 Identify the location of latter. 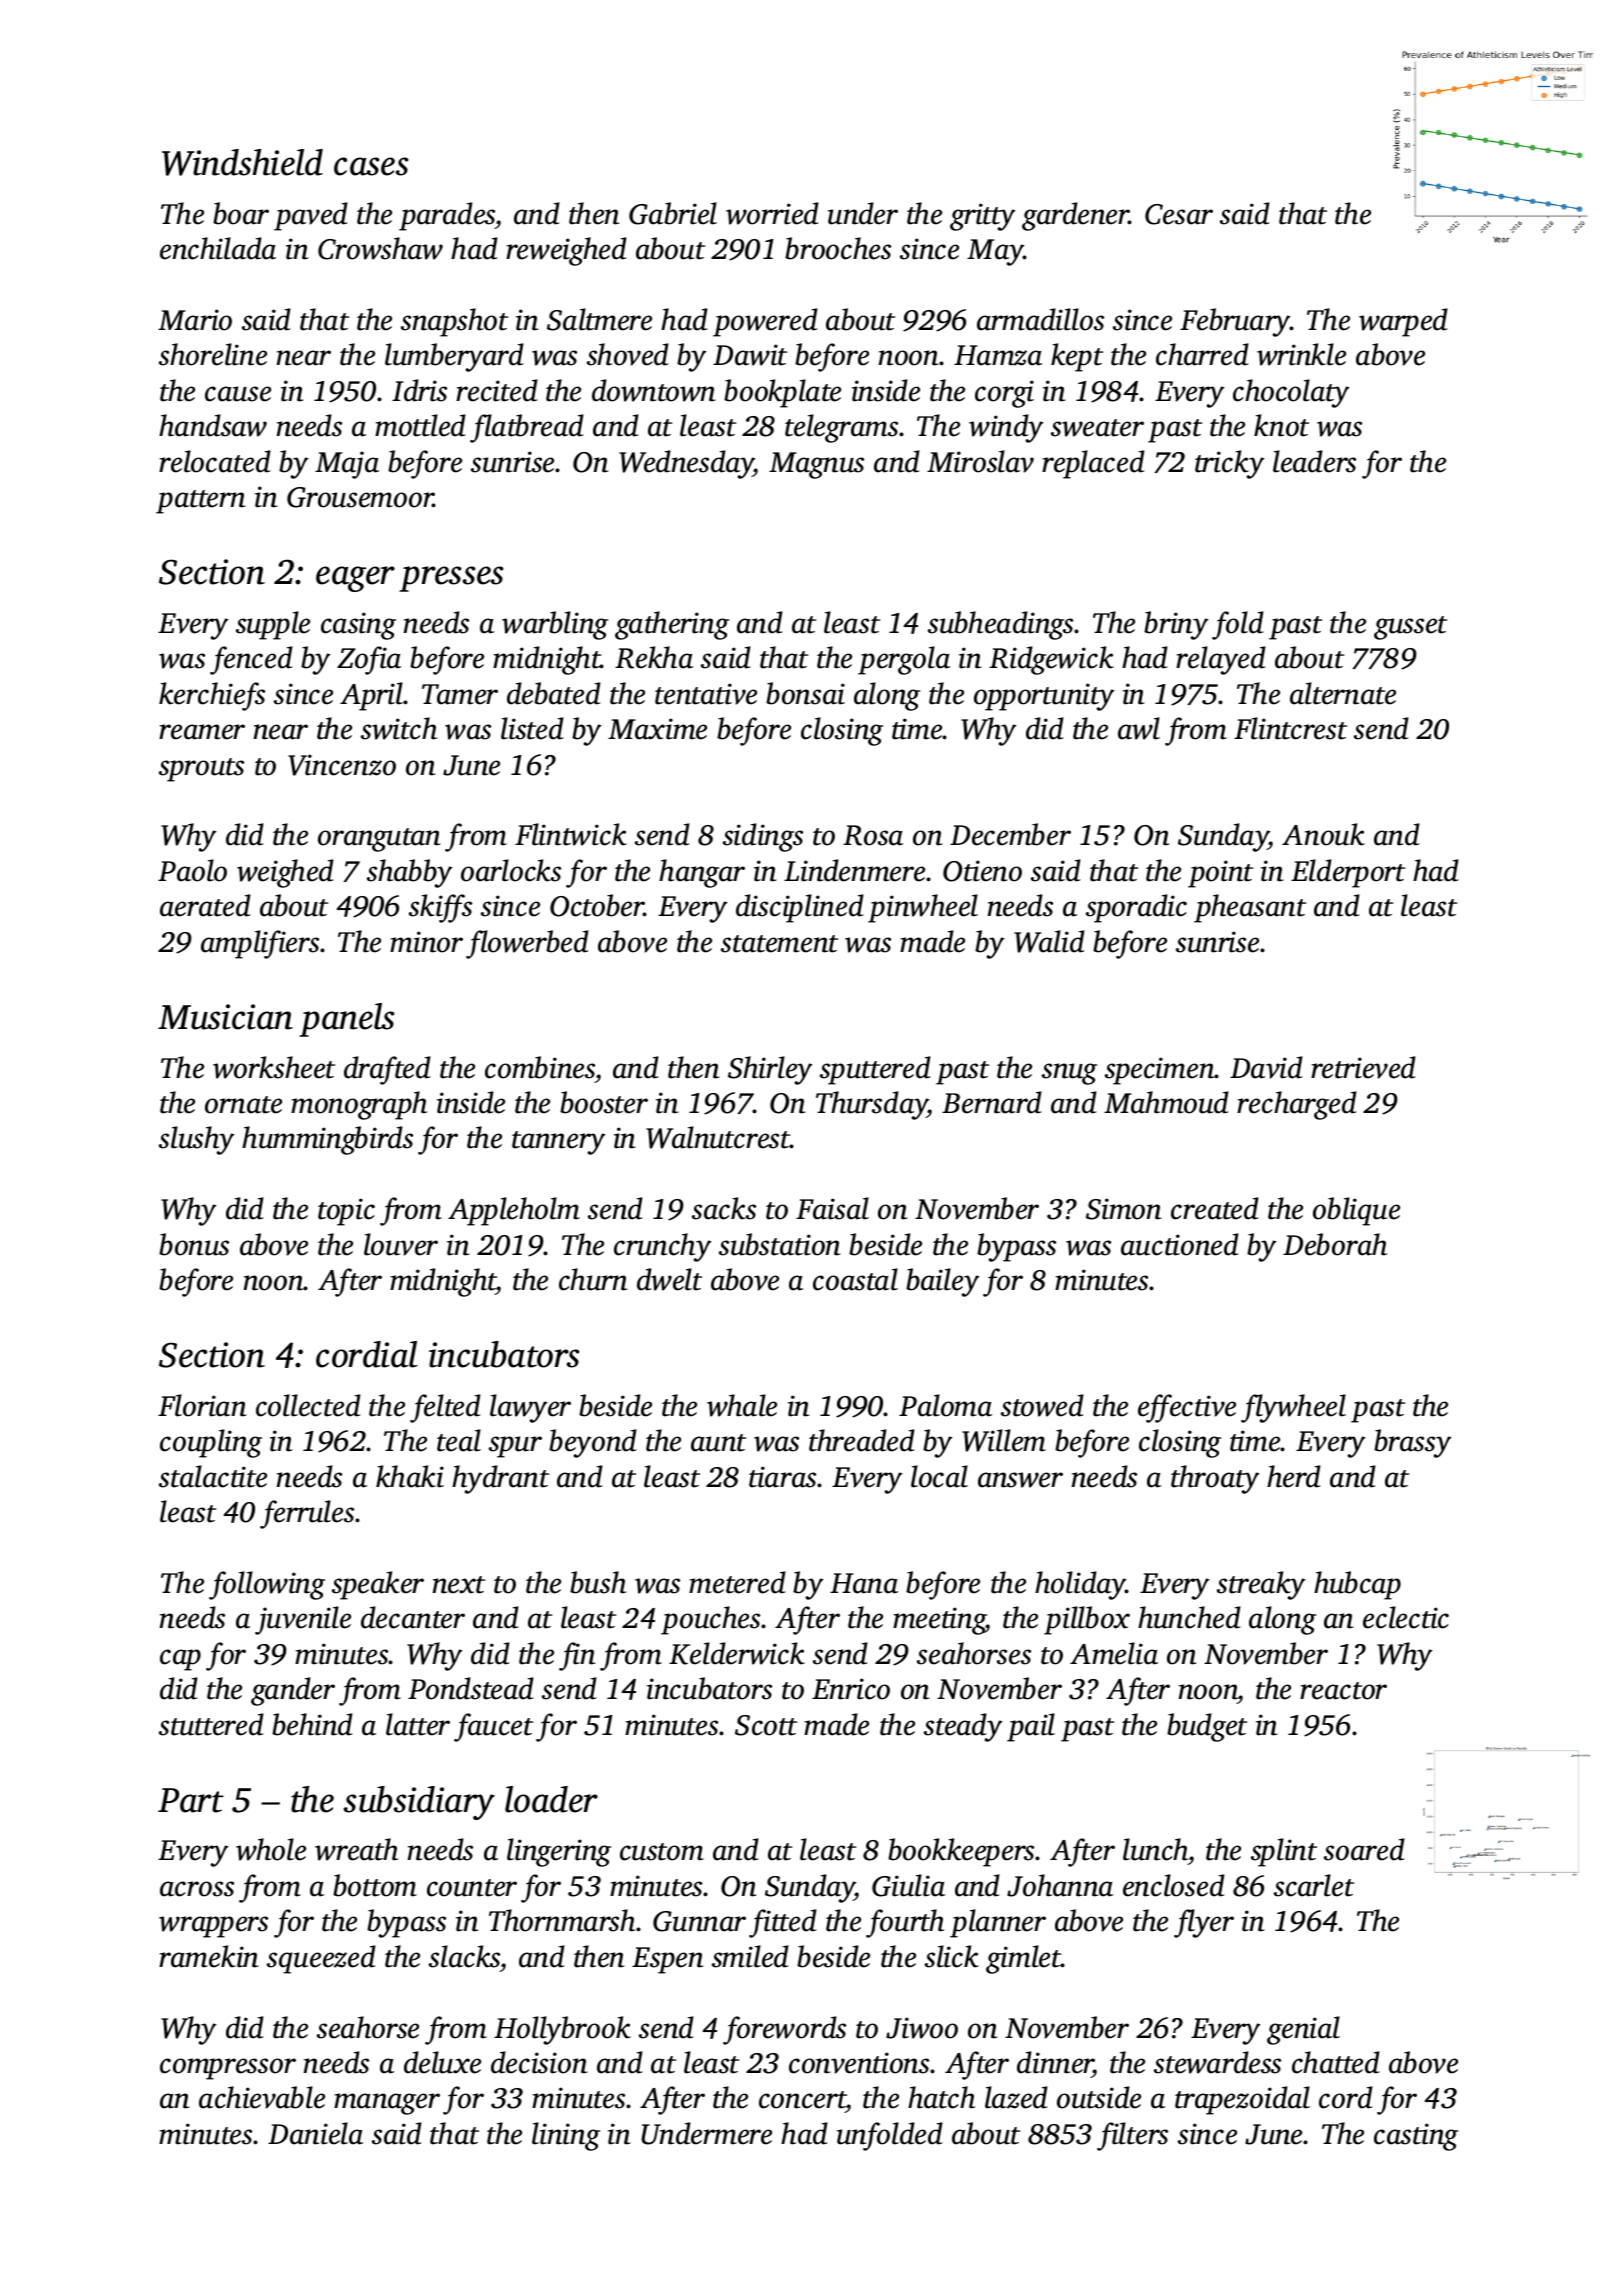
(418, 1724).
